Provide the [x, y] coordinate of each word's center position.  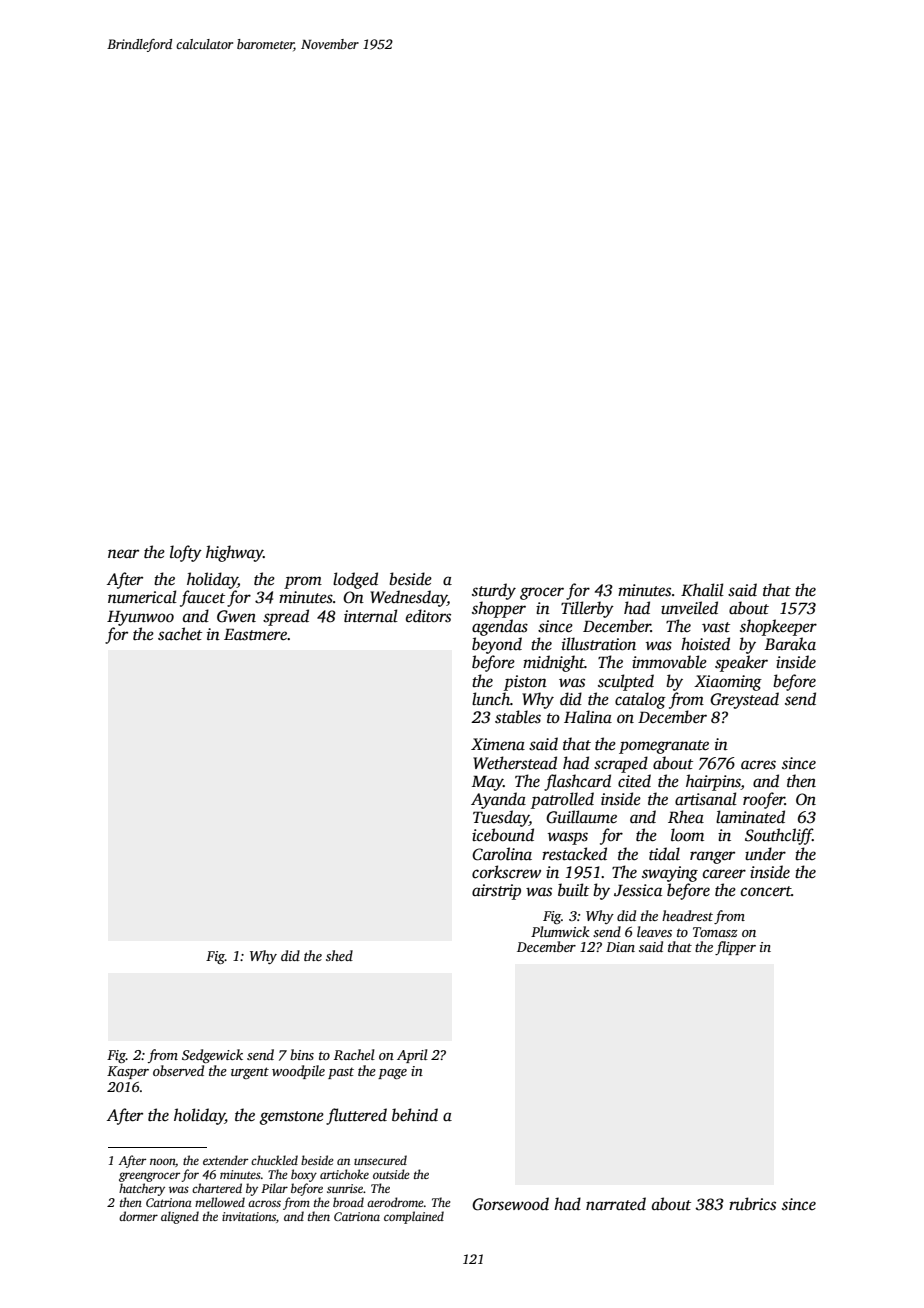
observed [178, 1070]
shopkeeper [778, 627]
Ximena [498, 744]
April [412, 1056]
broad [348, 1202]
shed [339, 955]
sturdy [494, 591]
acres [758, 765]
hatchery [142, 1189]
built [573, 890]
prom [303, 582]
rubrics [752, 1204]
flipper [735, 948]
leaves [654, 931]
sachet [180, 634]
